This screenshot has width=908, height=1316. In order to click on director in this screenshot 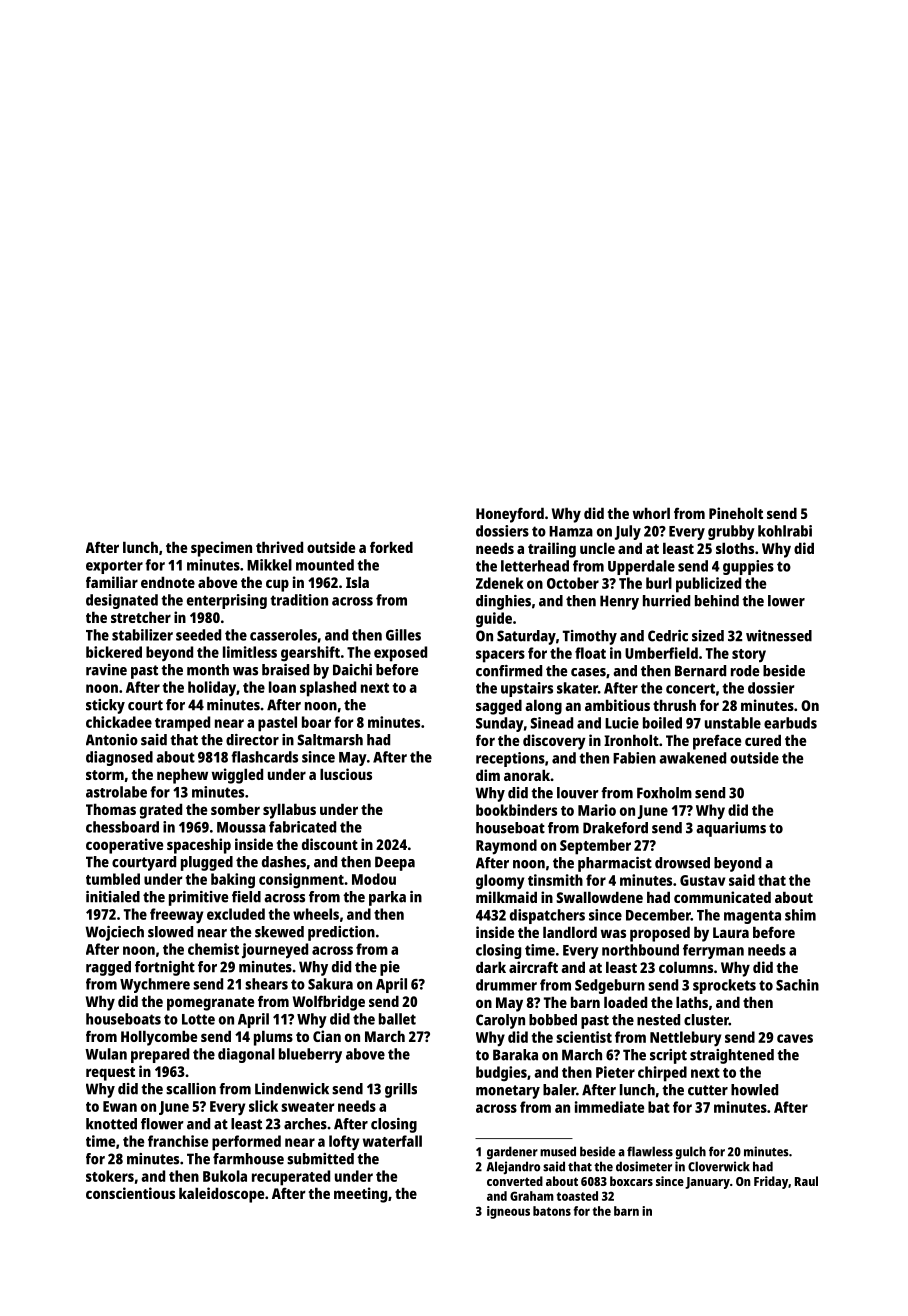, I will do `click(252, 740)`.
